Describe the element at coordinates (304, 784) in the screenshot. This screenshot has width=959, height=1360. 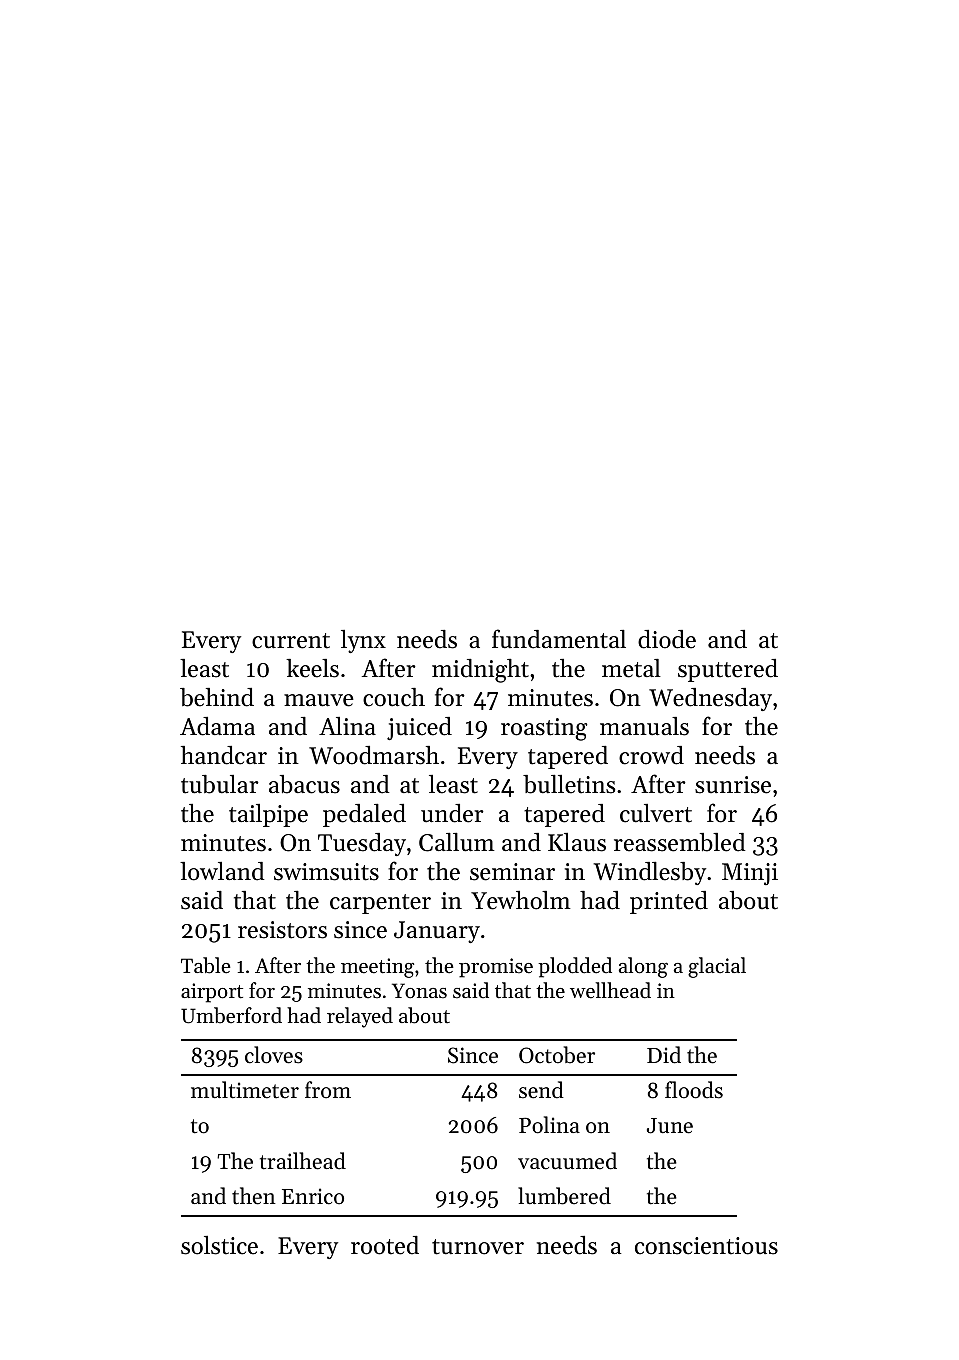
I see `abacus` at that location.
